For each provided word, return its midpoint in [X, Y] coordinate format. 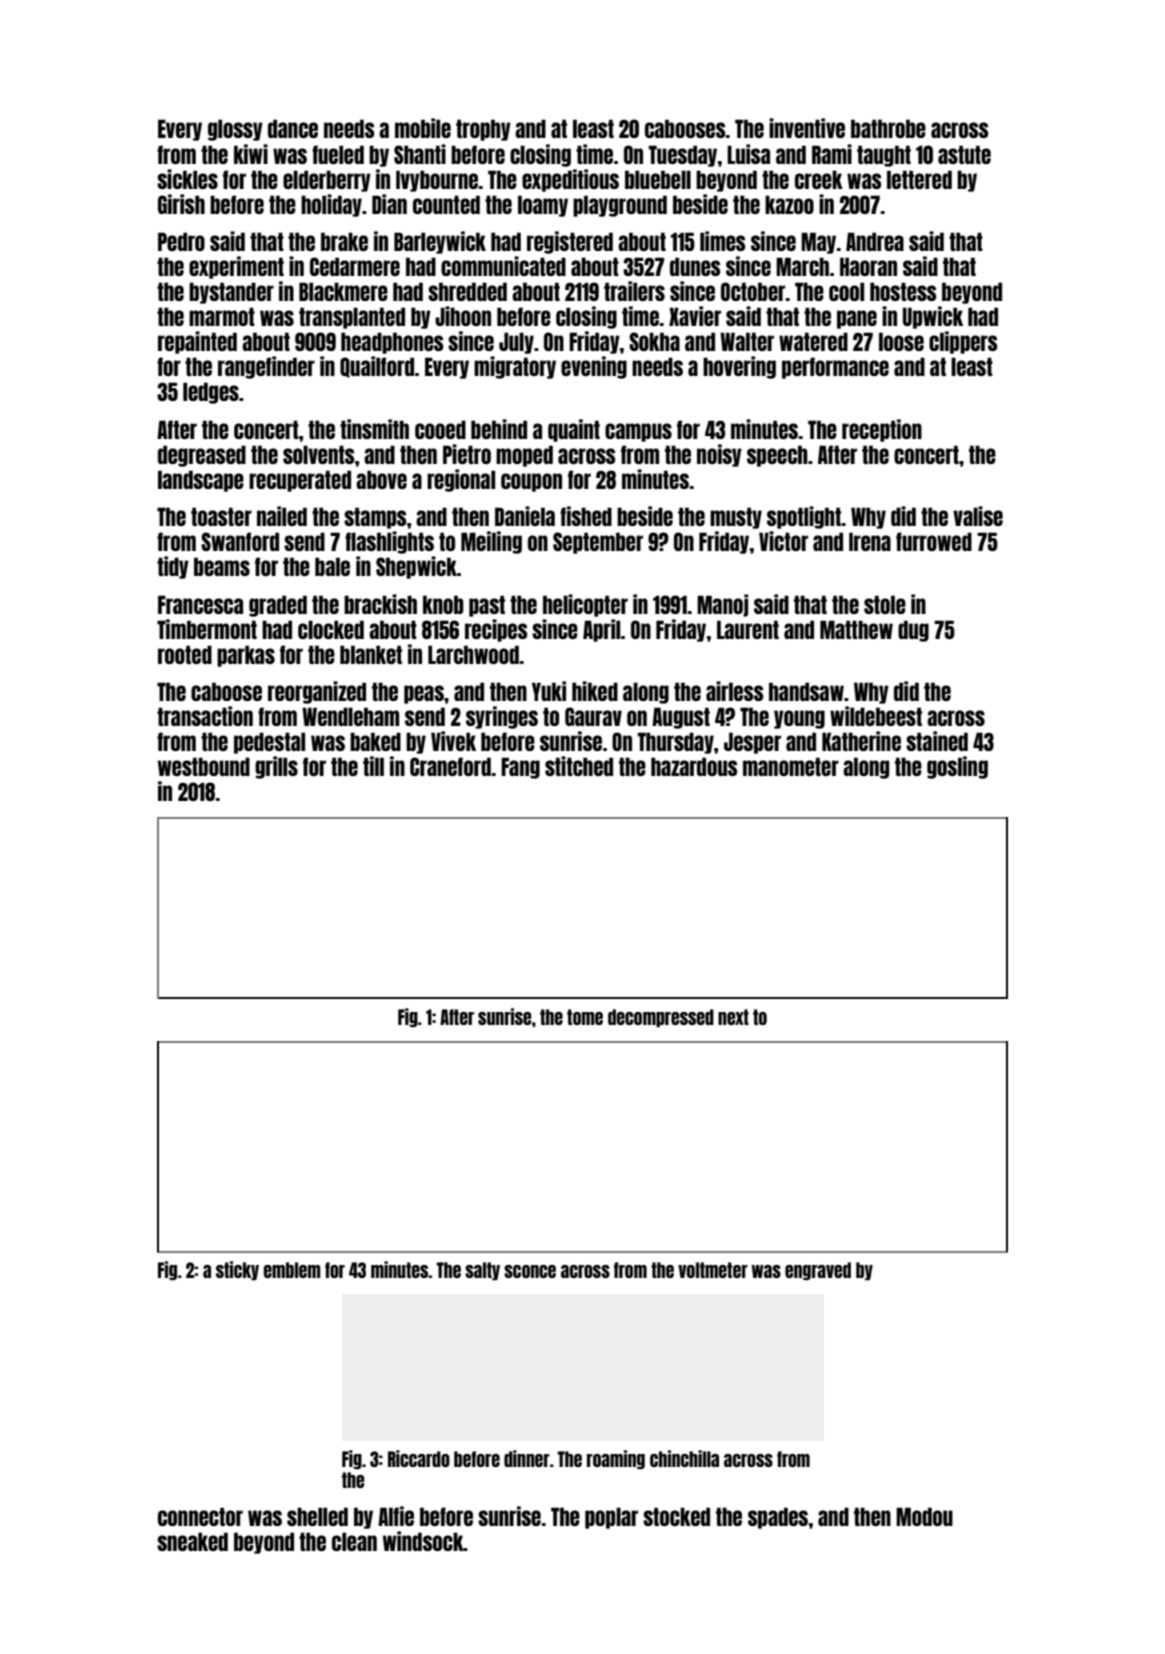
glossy [235, 130]
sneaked [192, 1541]
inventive [807, 128]
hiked [595, 691]
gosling [957, 767]
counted [446, 204]
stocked [676, 1516]
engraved [818, 1271]
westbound [204, 766]
